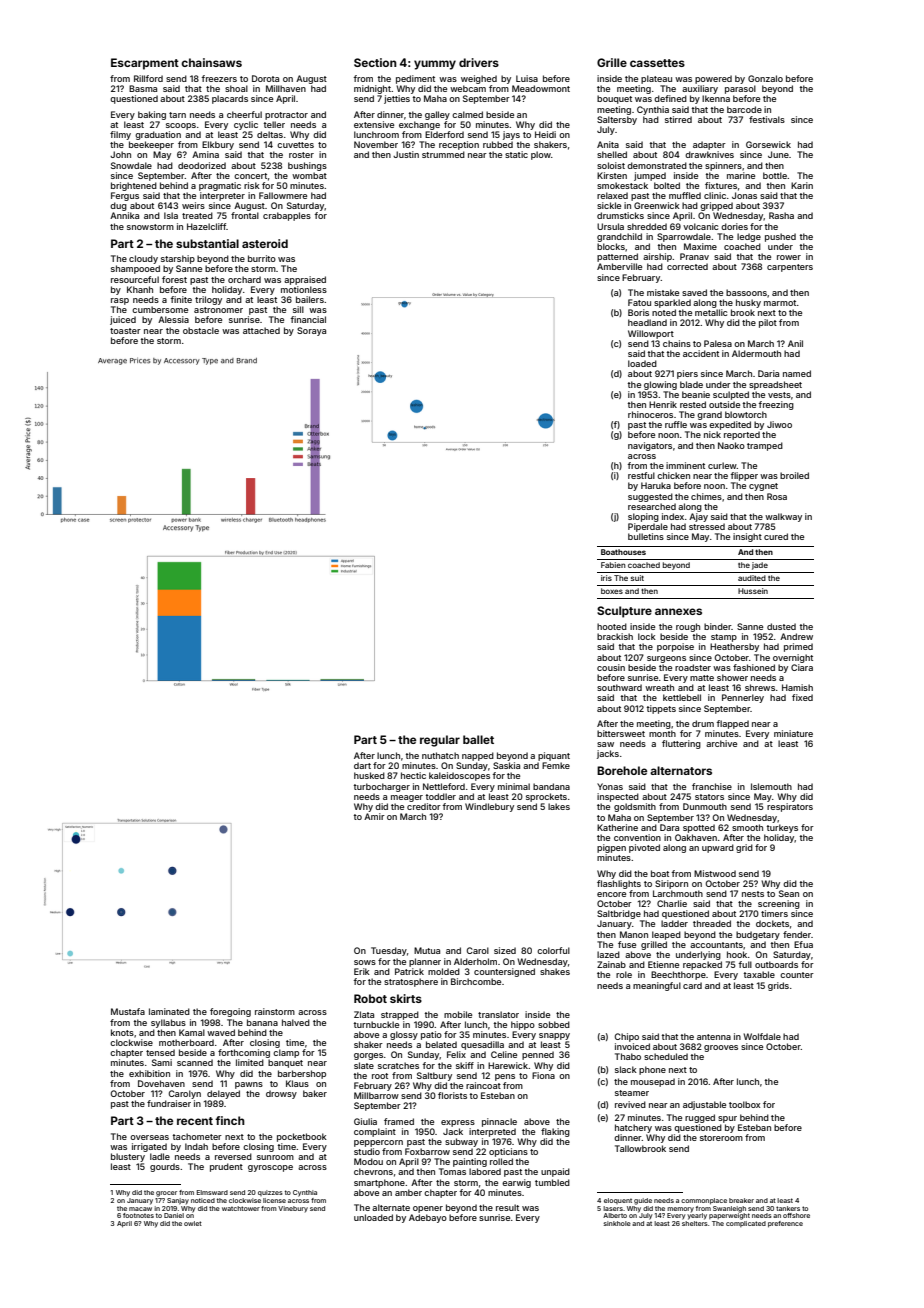 The height and width of the screenshot is (1308, 924). What do you see at coordinates (722, 465) in the screenshot?
I see `curlew` at bounding box center [722, 465].
